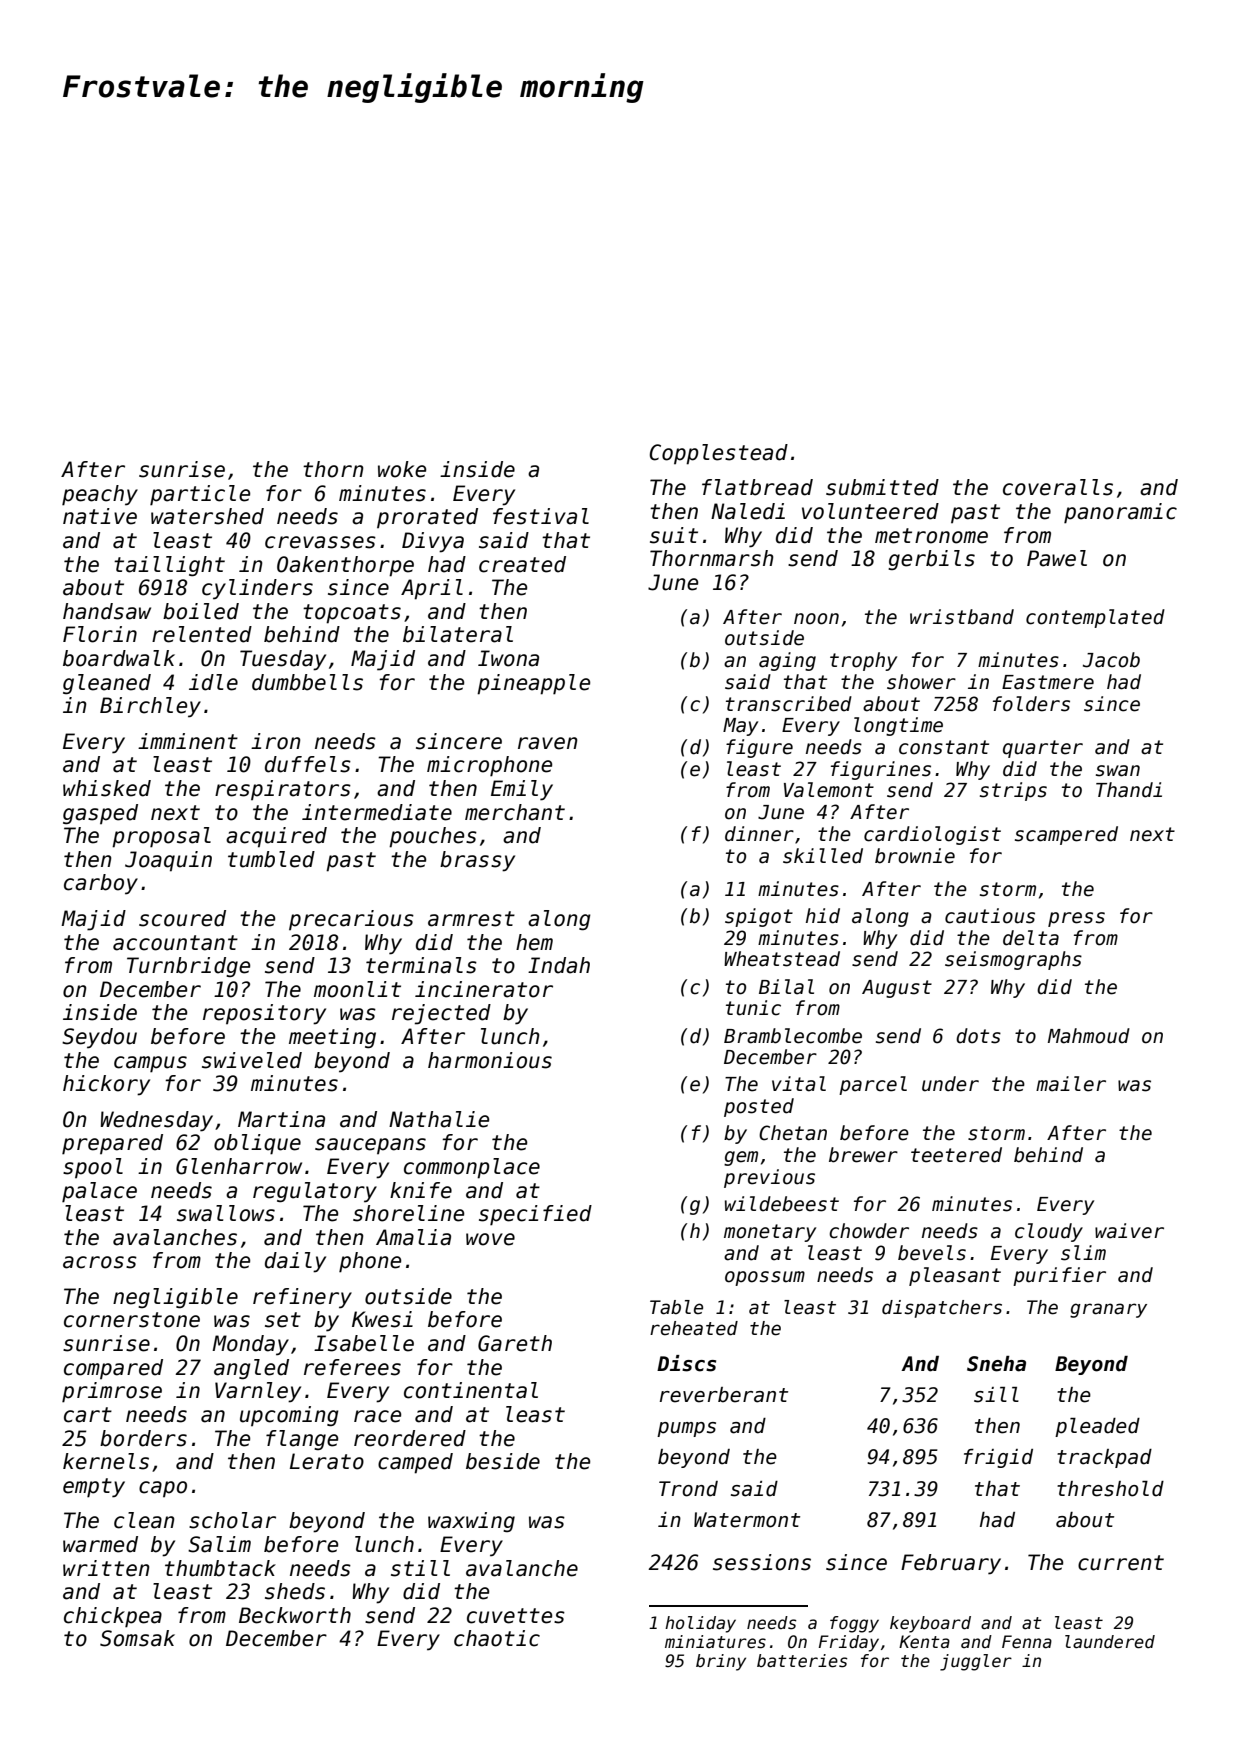 The image size is (1245, 1760). What do you see at coordinates (497, 1638) in the screenshot?
I see `chaotic` at bounding box center [497, 1638].
